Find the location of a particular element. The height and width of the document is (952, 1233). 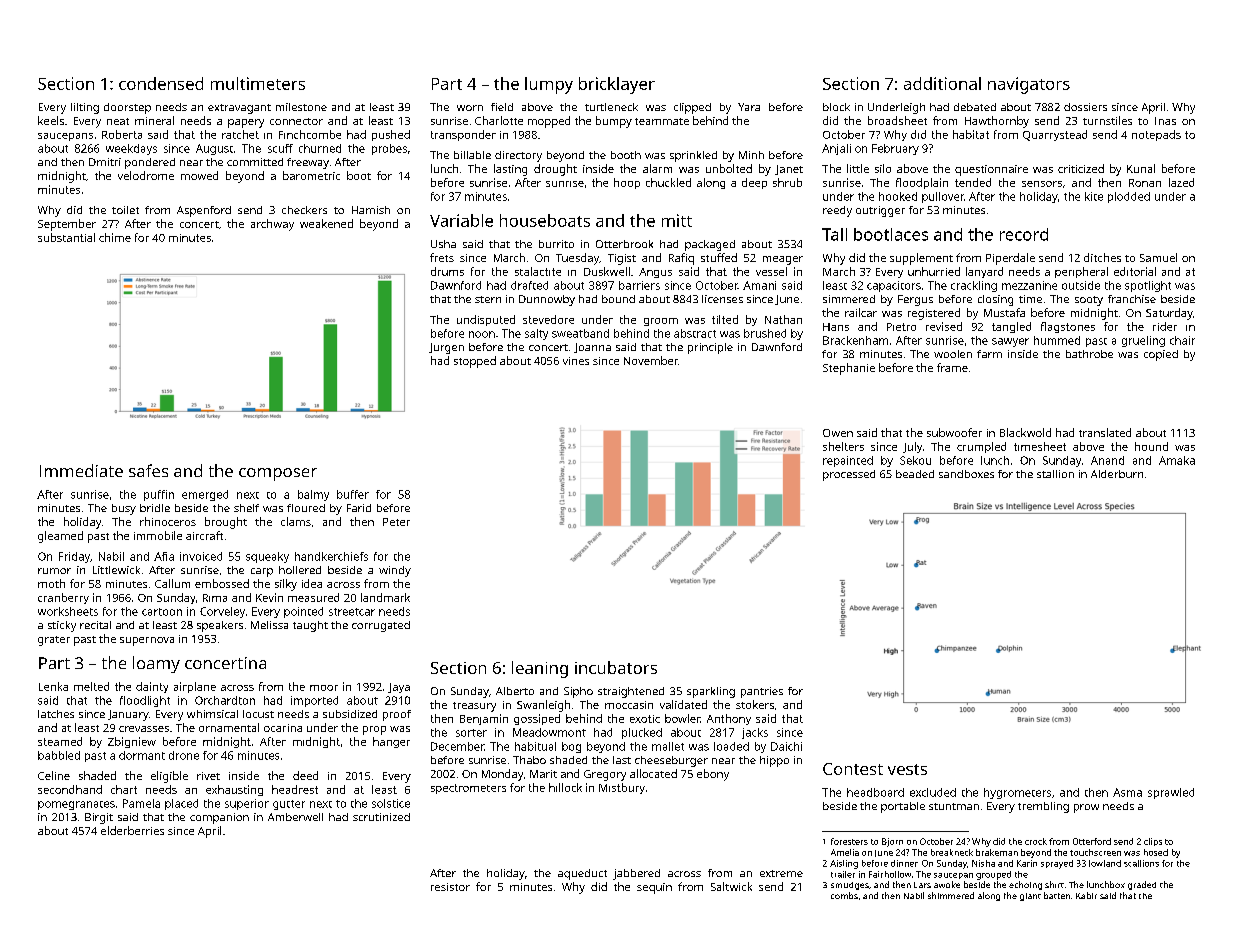

Anand is located at coordinates (1107, 460).
